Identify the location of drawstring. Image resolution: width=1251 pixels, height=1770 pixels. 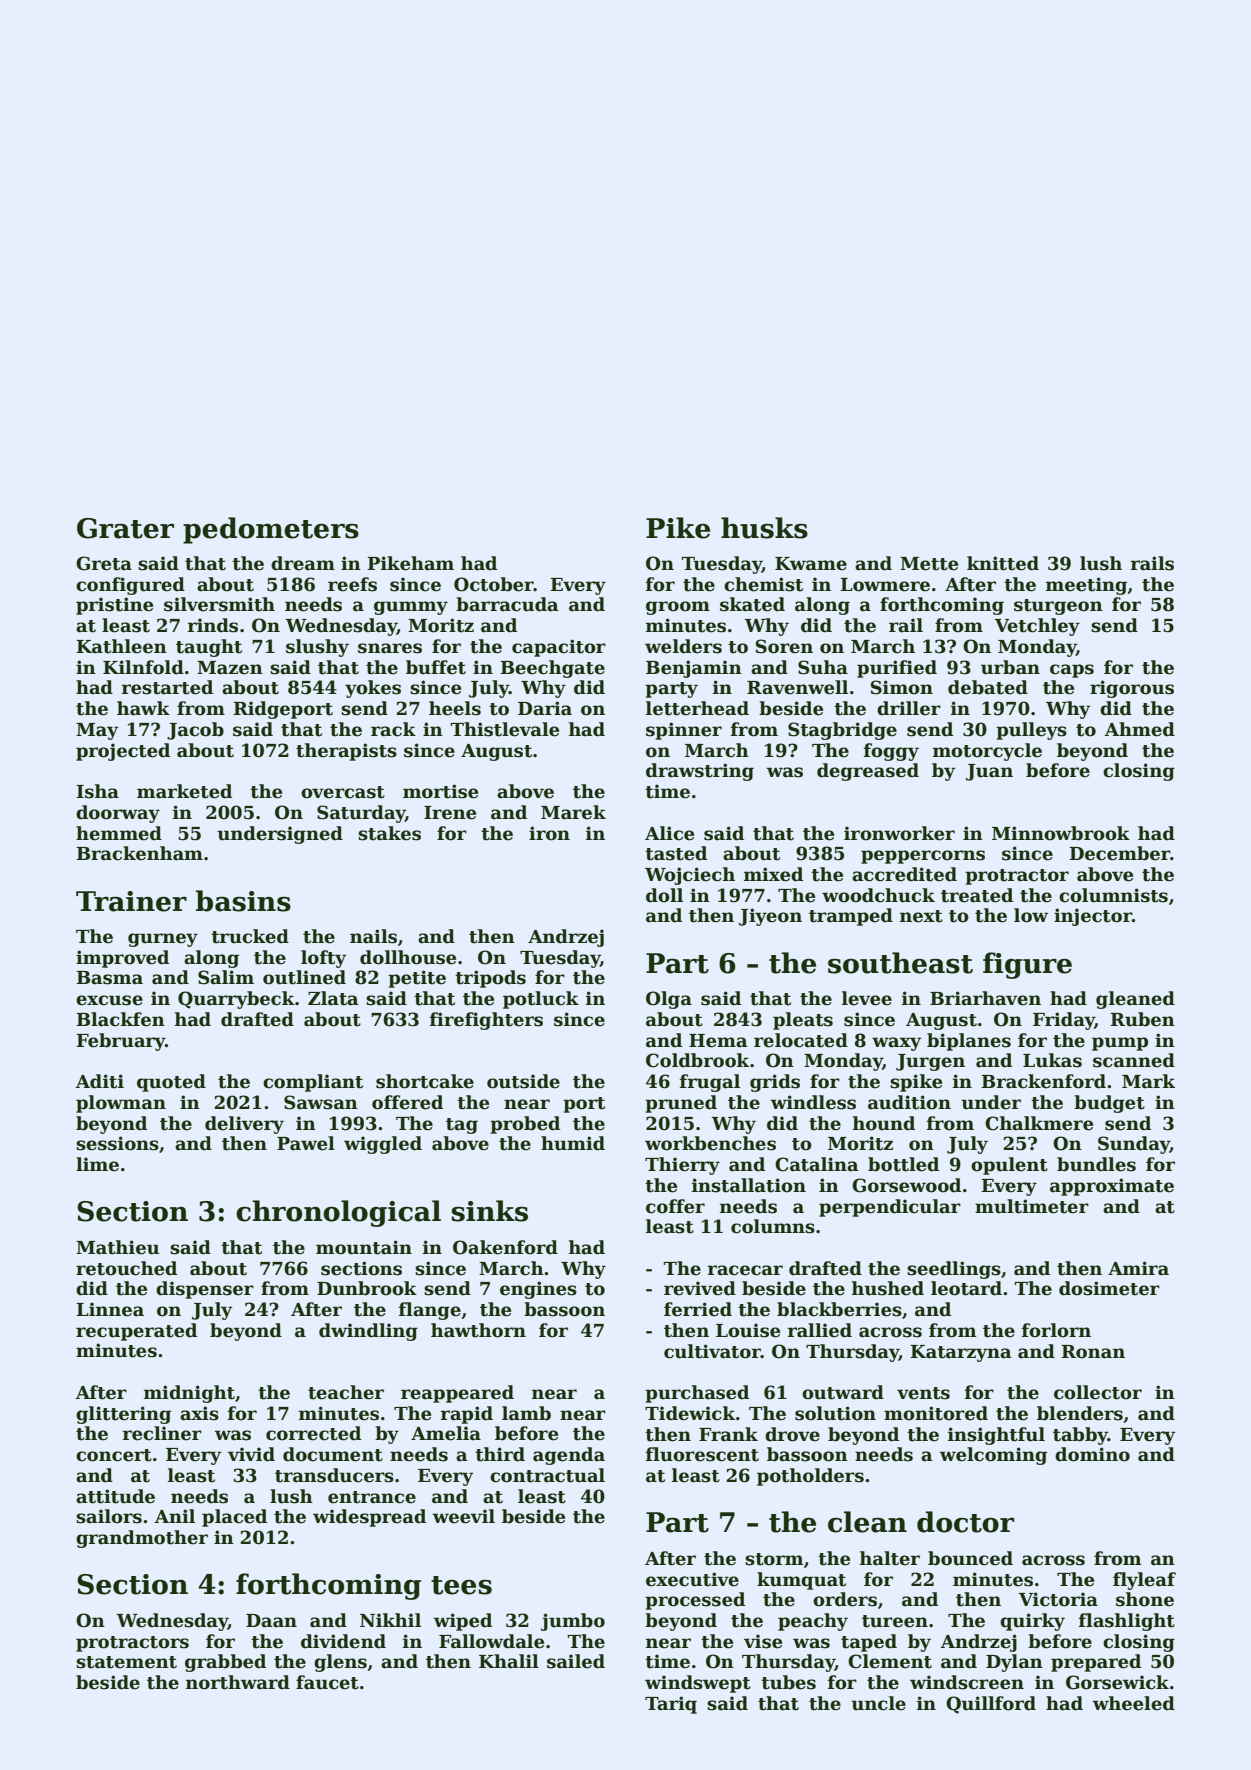
(700, 772).
